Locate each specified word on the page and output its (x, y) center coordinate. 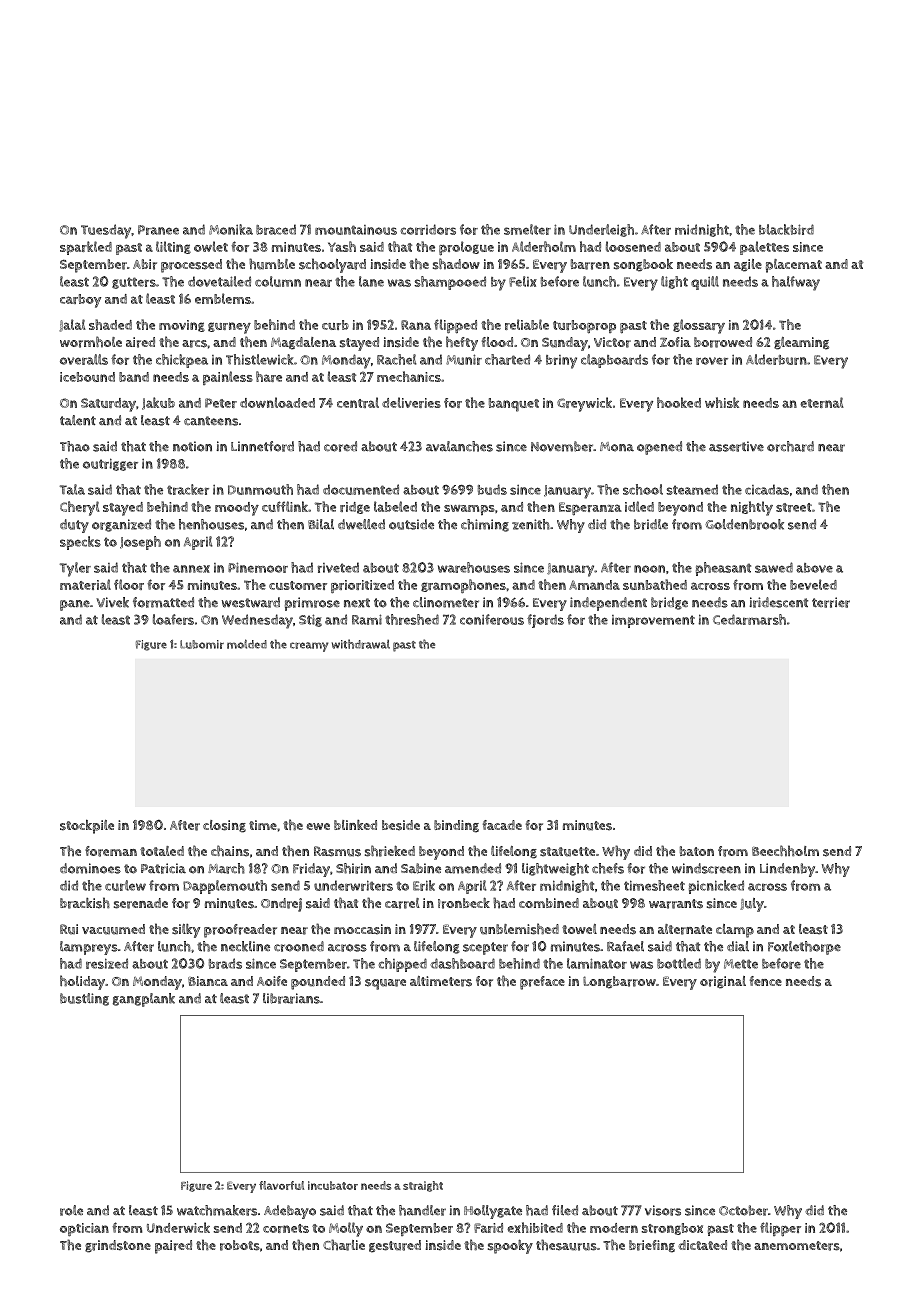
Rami (367, 619)
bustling (84, 999)
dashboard (462, 963)
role (71, 1210)
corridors (428, 229)
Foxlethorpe (804, 948)
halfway (796, 283)
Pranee (158, 230)
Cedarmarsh (749, 619)
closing (224, 826)
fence (766, 981)
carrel (402, 903)
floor (129, 584)
